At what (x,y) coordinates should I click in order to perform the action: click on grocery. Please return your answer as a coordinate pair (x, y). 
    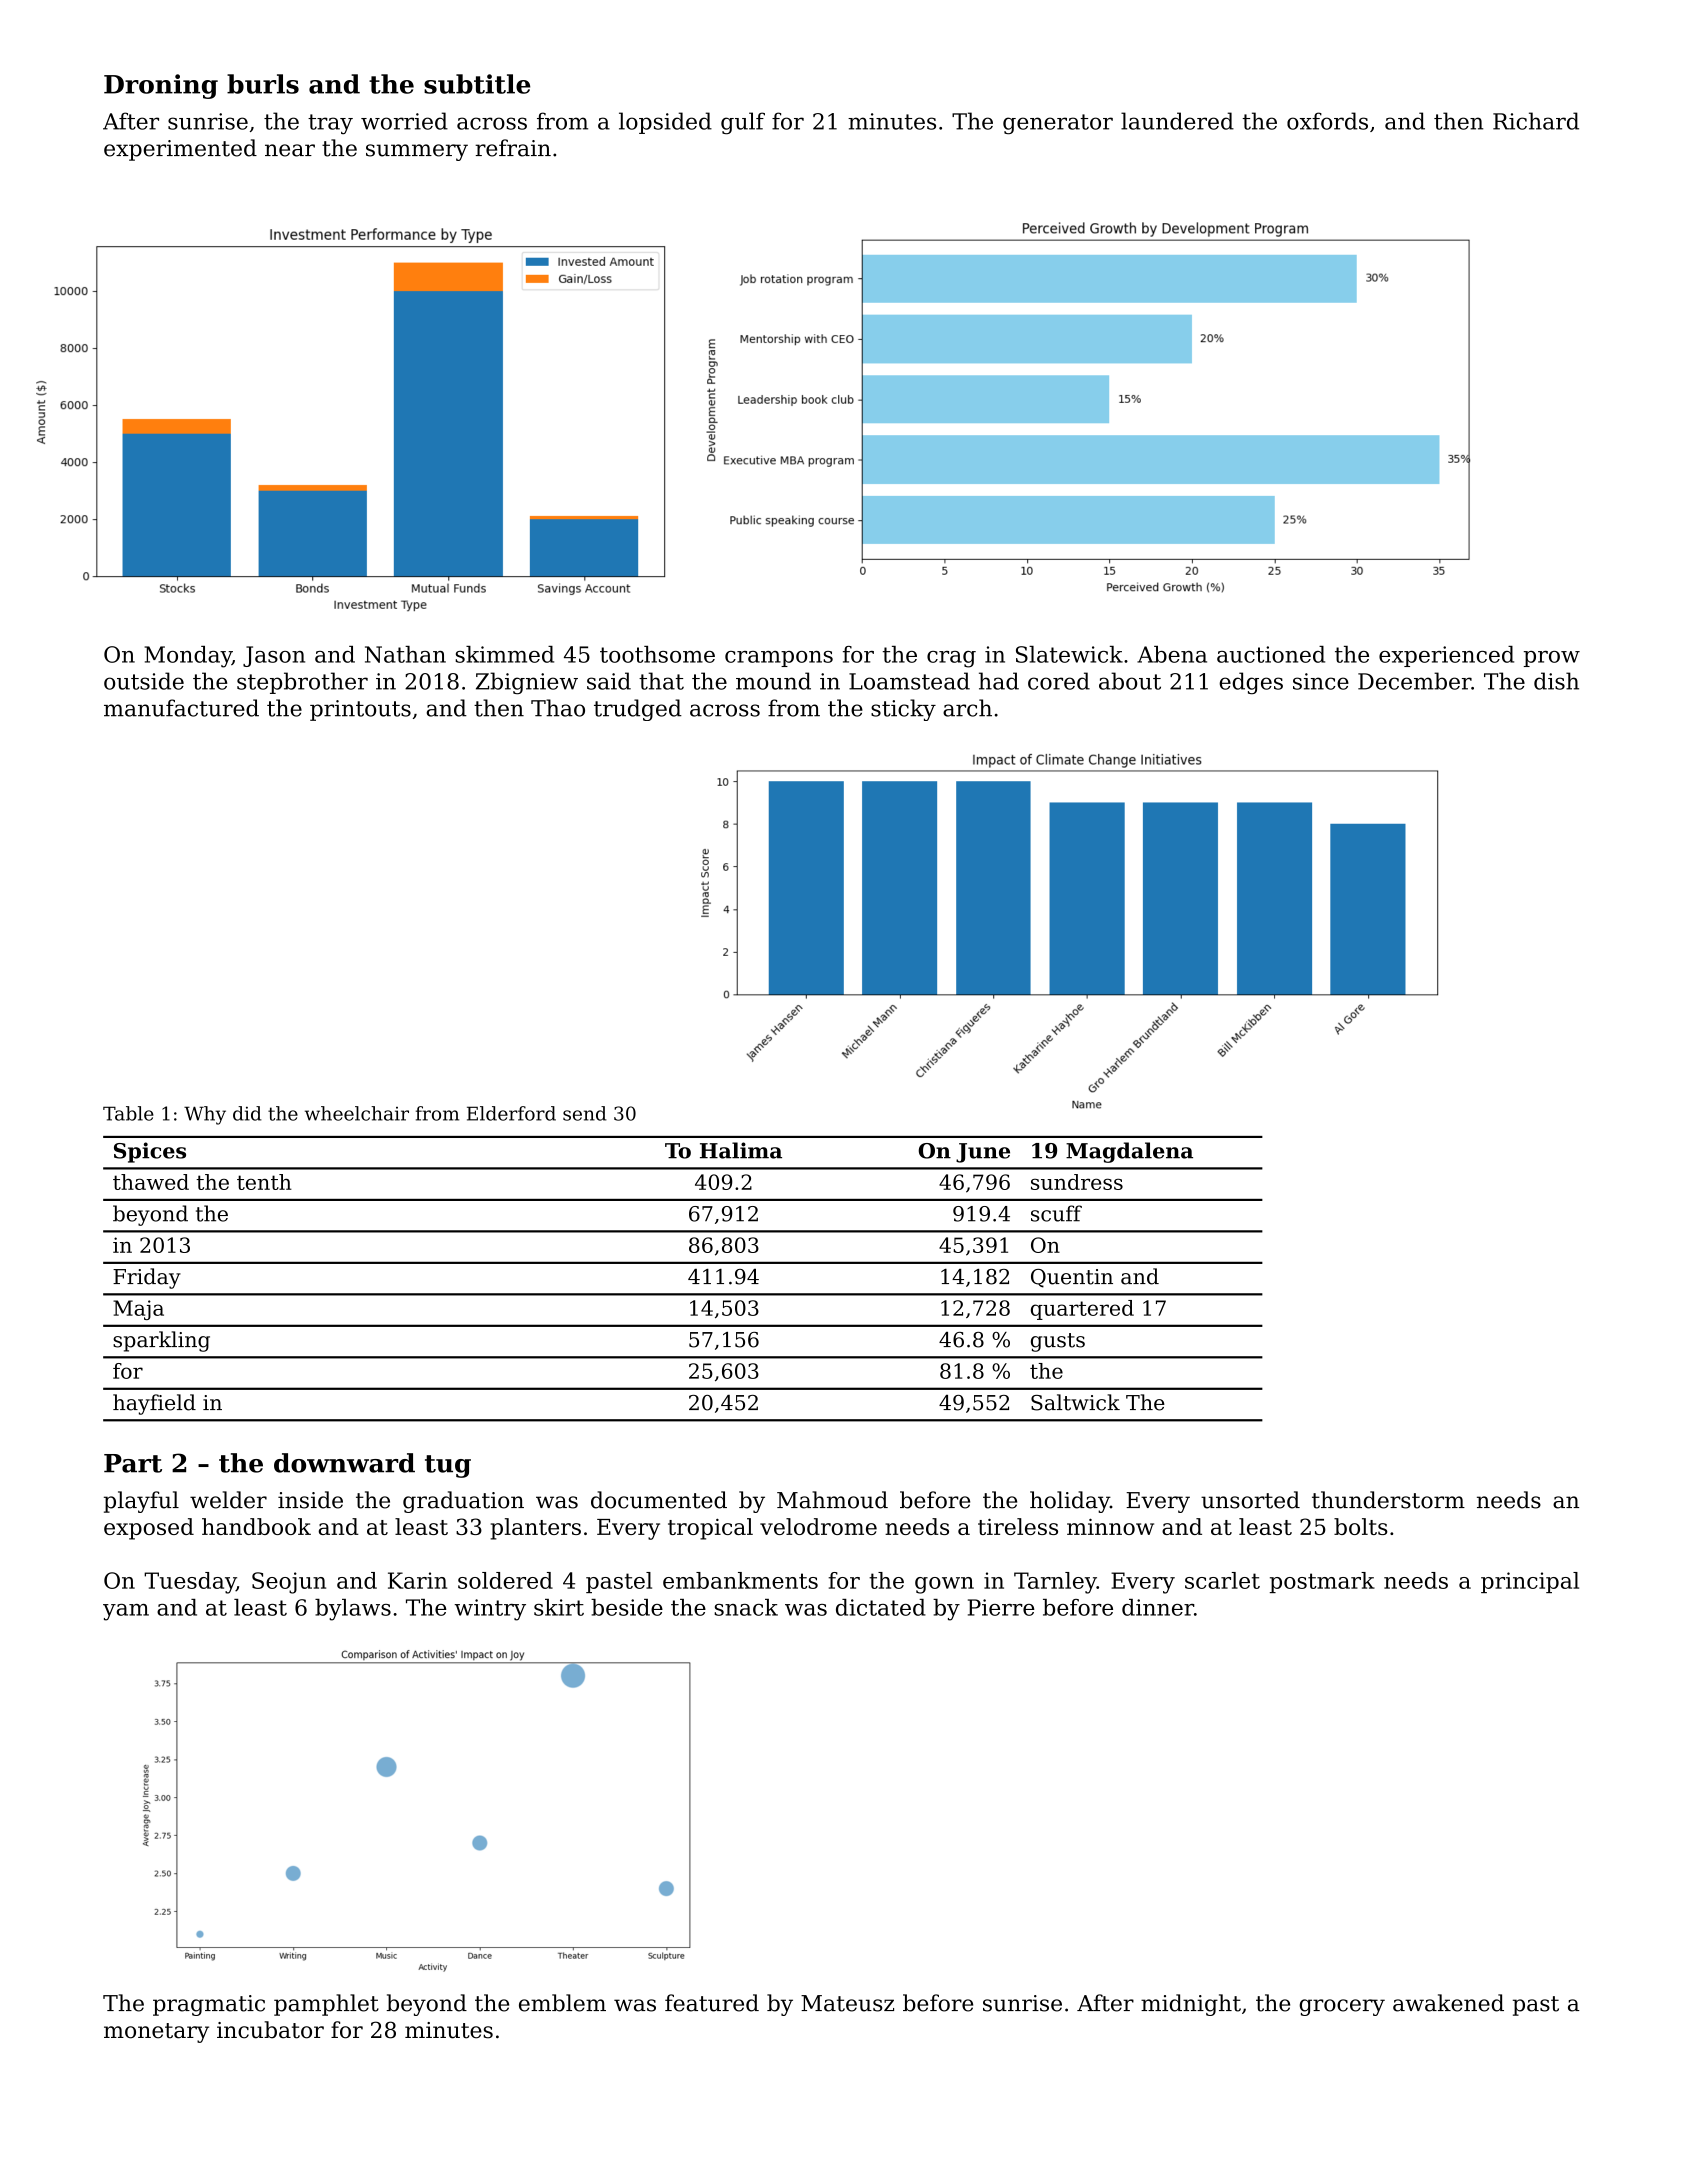
    Looking at the image, I should click on (1342, 2007).
